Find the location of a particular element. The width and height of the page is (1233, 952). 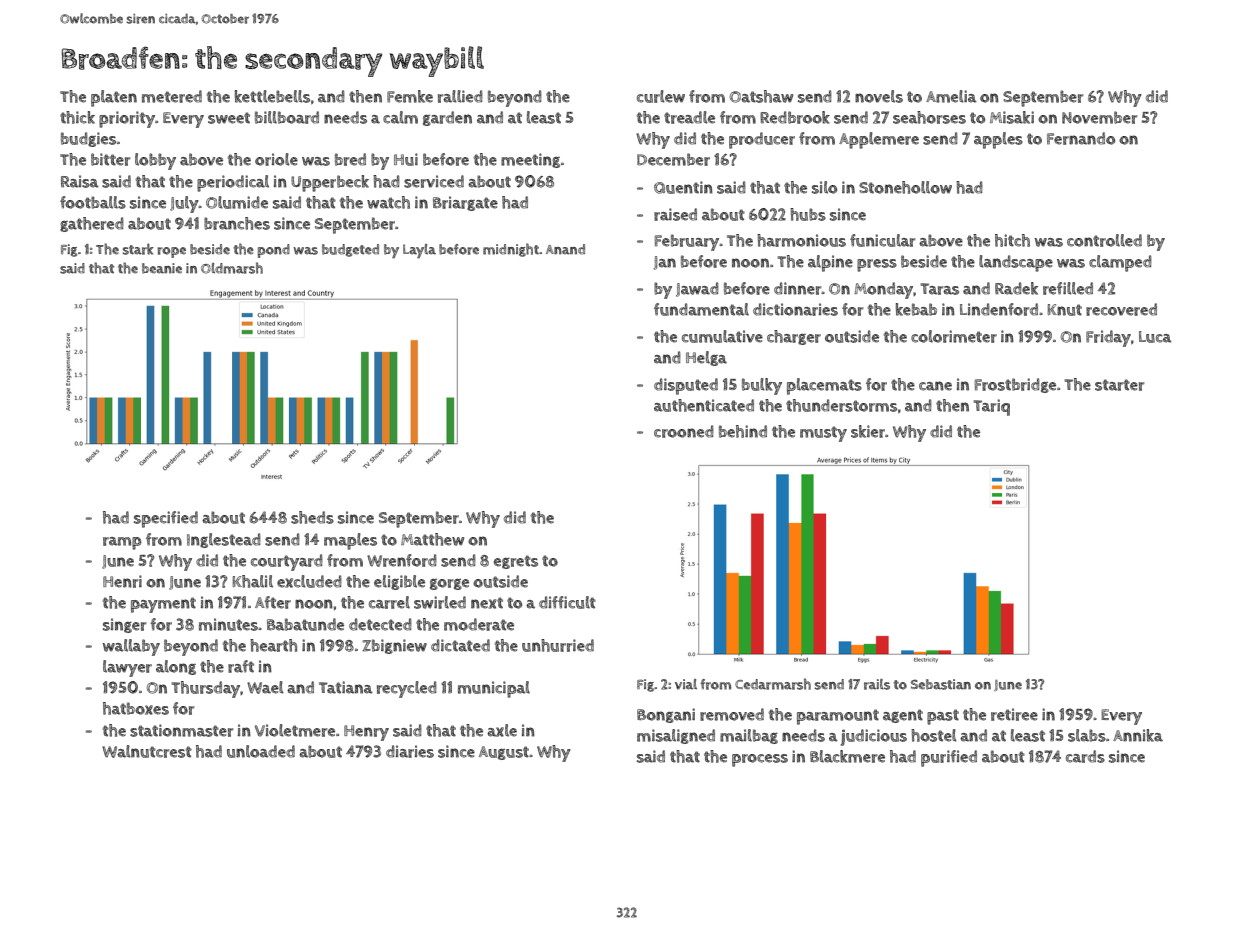

lobby is located at coordinates (155, 161).
